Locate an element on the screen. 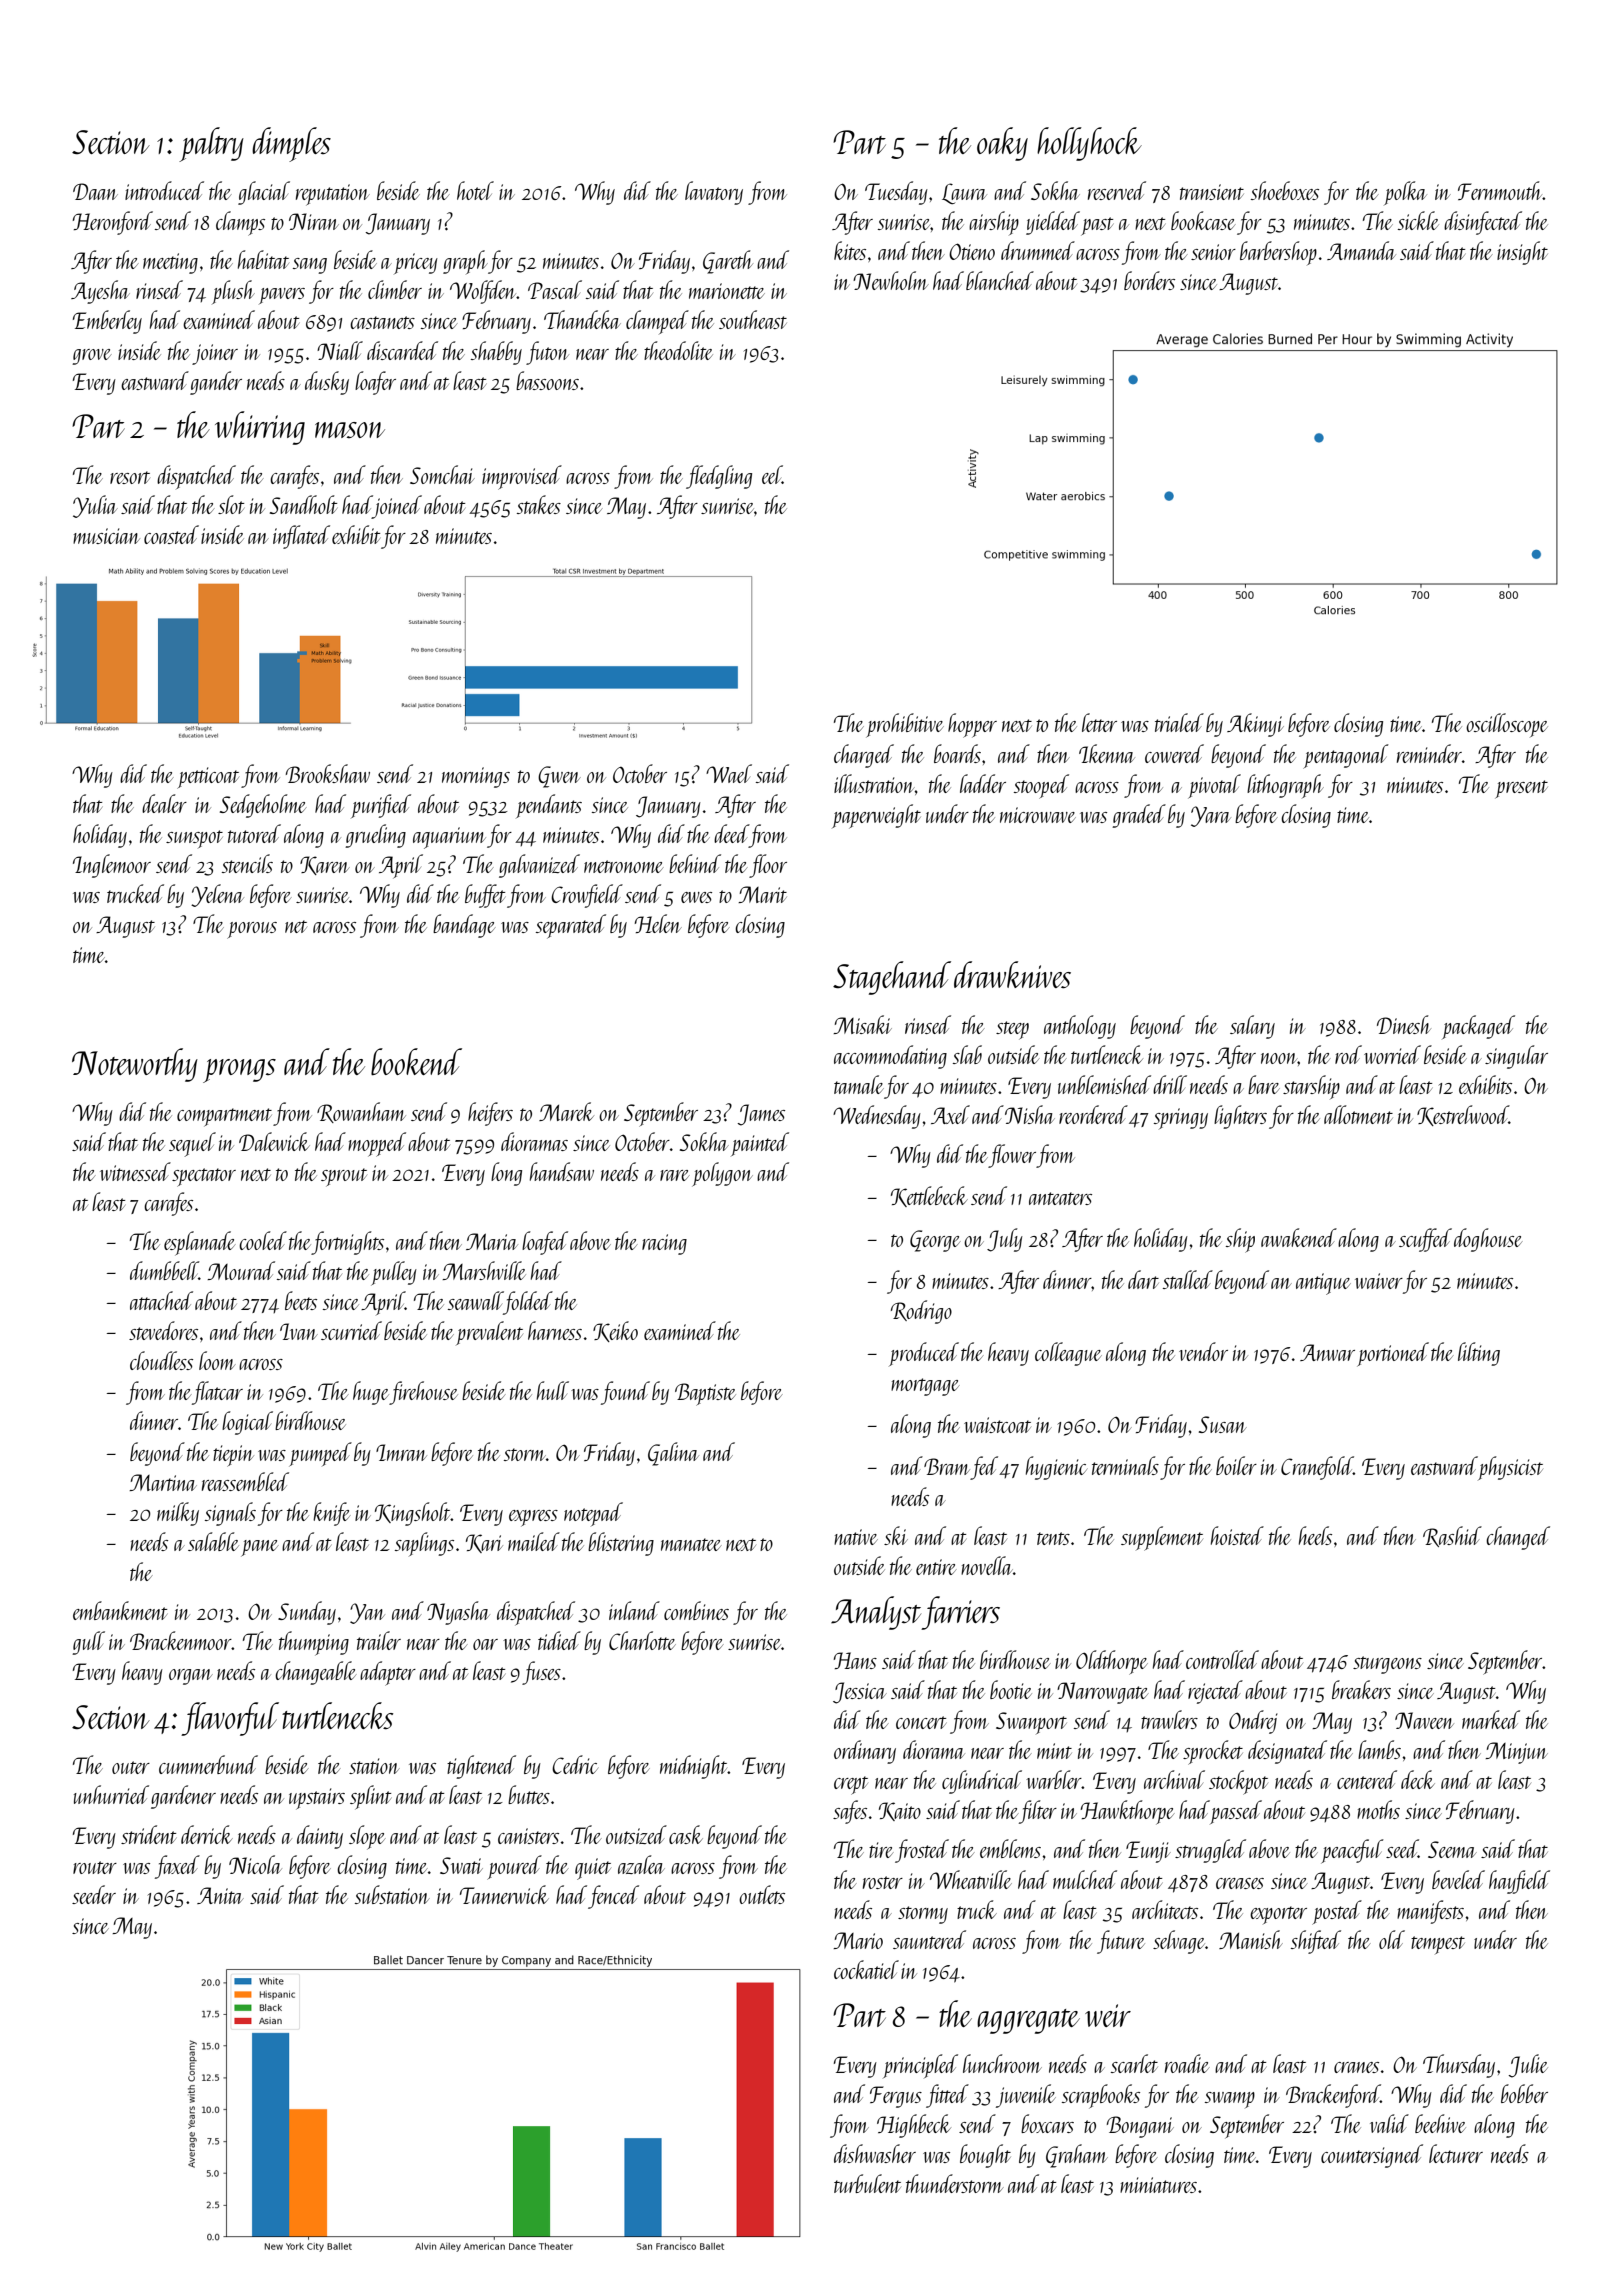  Wael is located at coordinates (729, 773).
